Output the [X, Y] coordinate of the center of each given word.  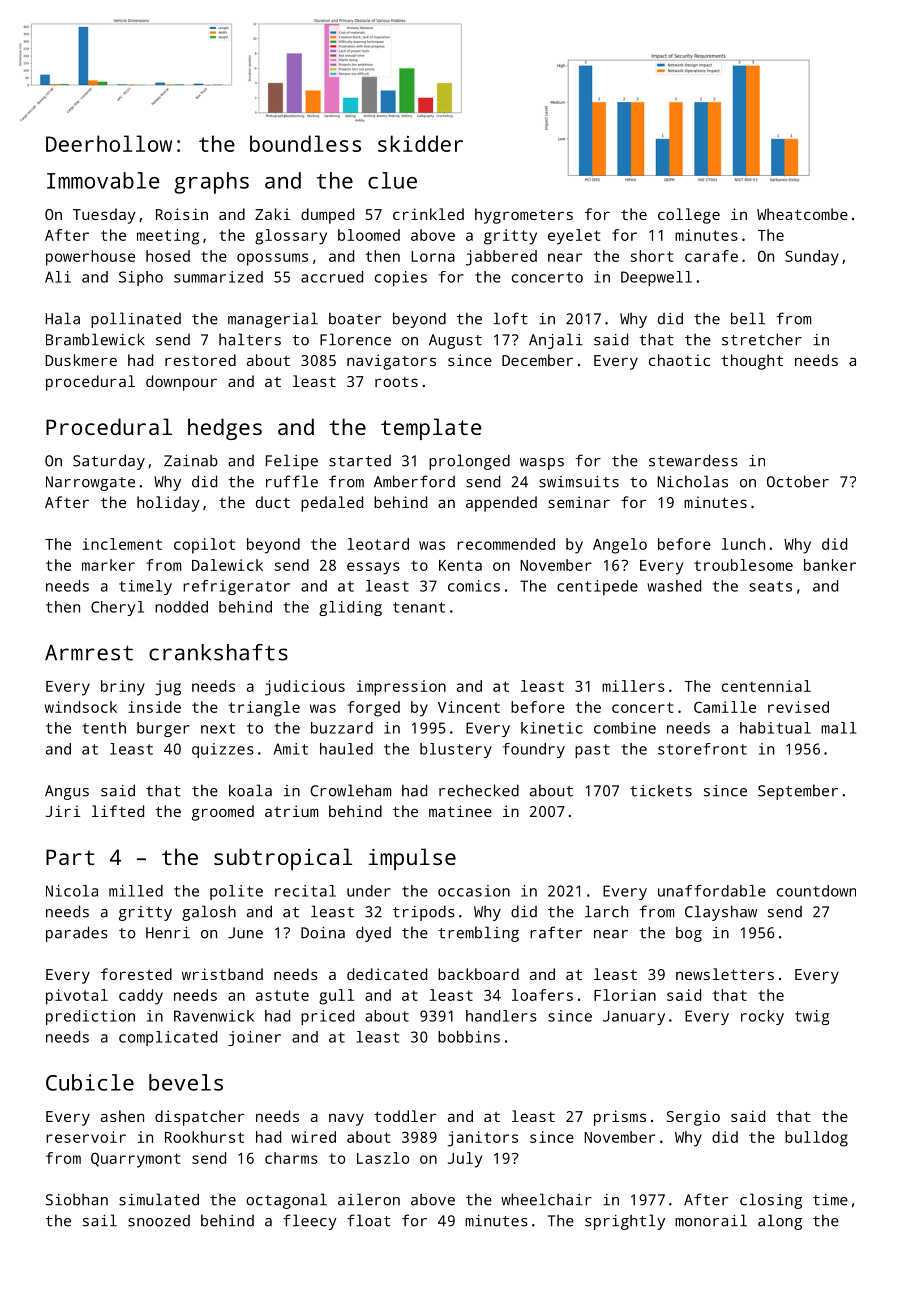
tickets [661, 791]
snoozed [159, 1221]
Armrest [89, 653]
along [780, 1222]
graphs [211, 183]
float [369, 1220]
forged [373, 709]
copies [401, 278]
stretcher [762, 339]
